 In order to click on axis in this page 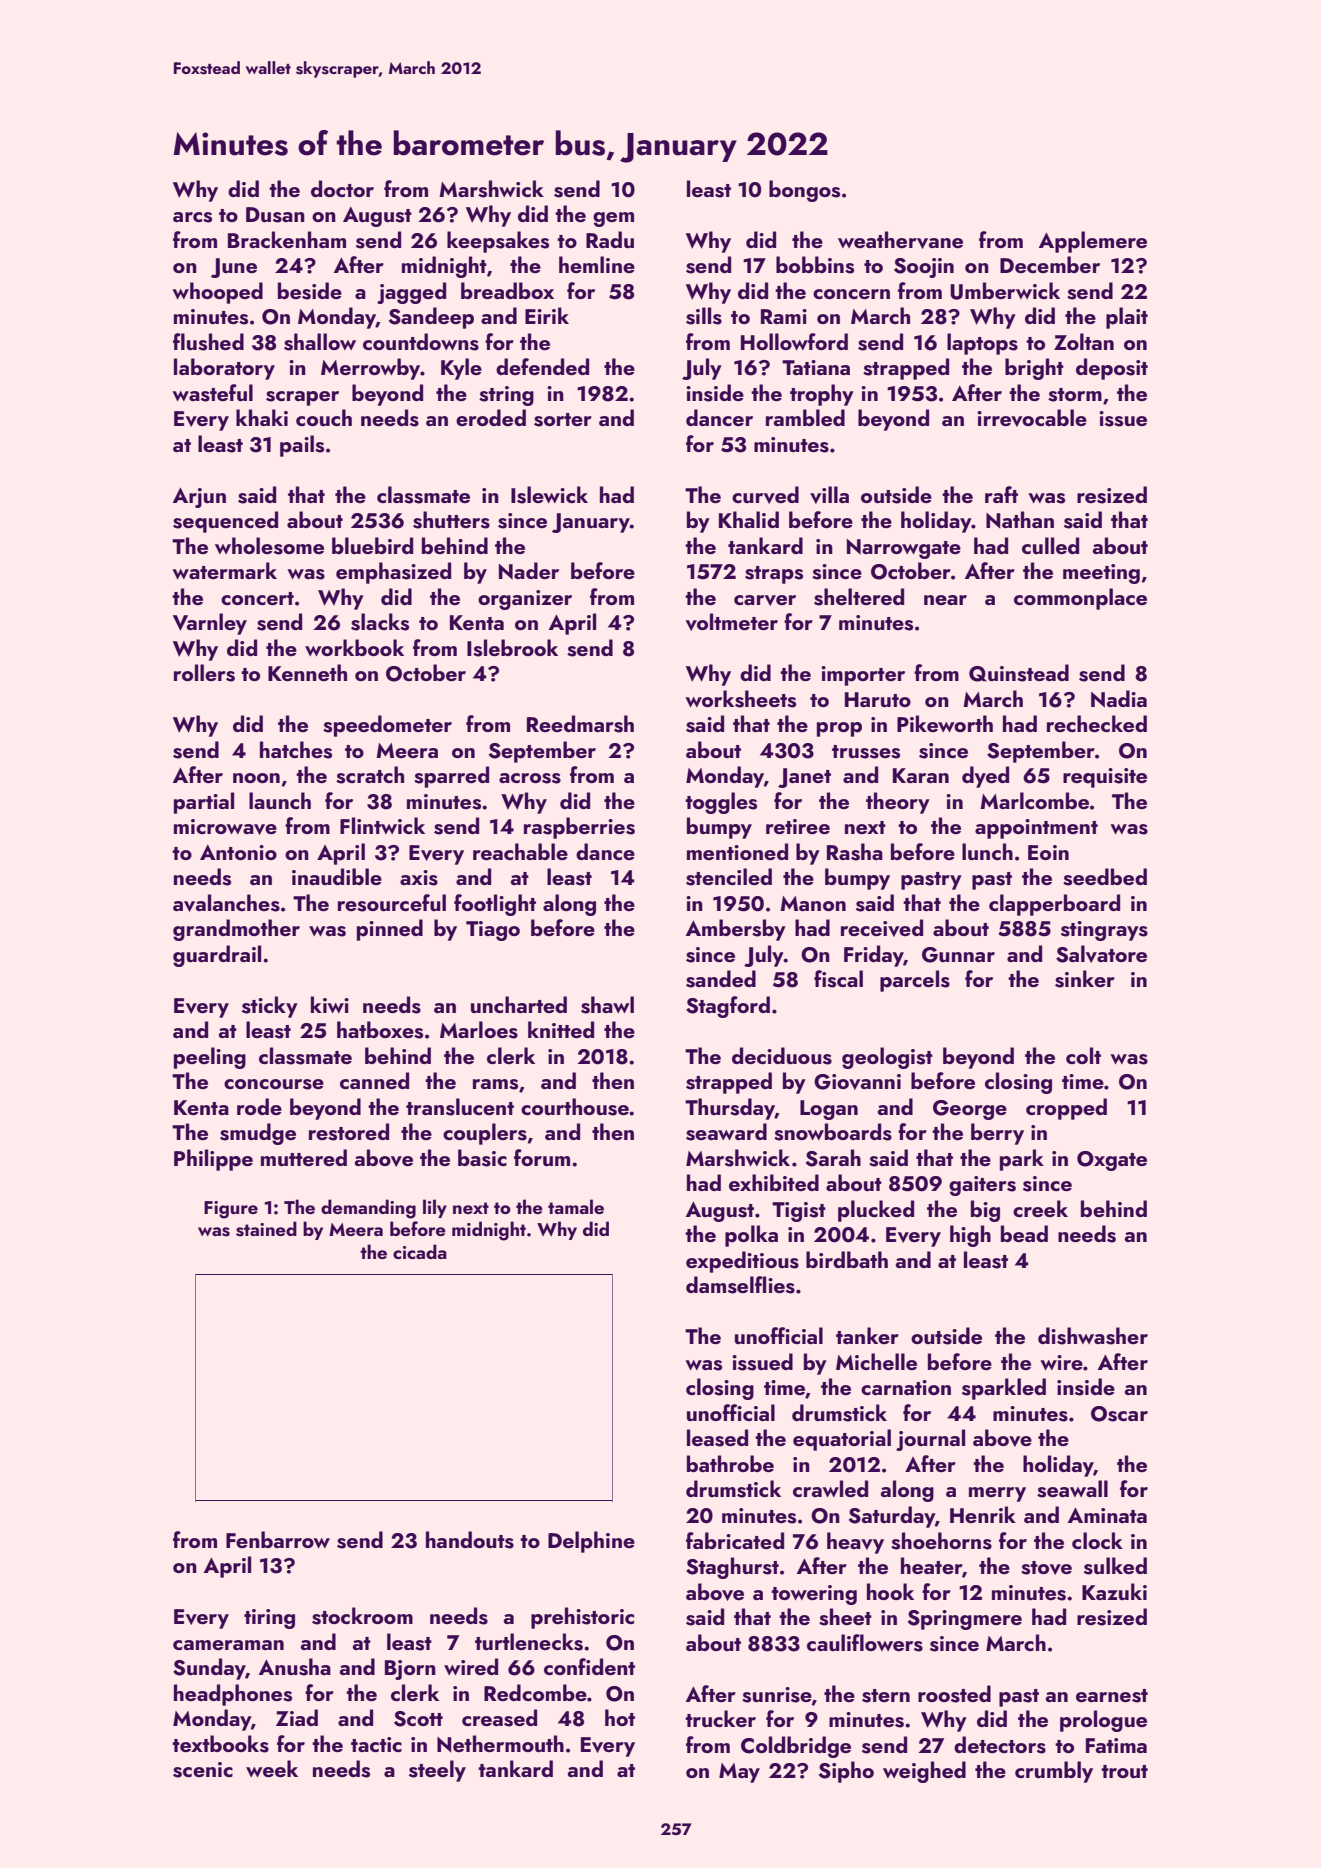, I will do `click(419, 878)`.
